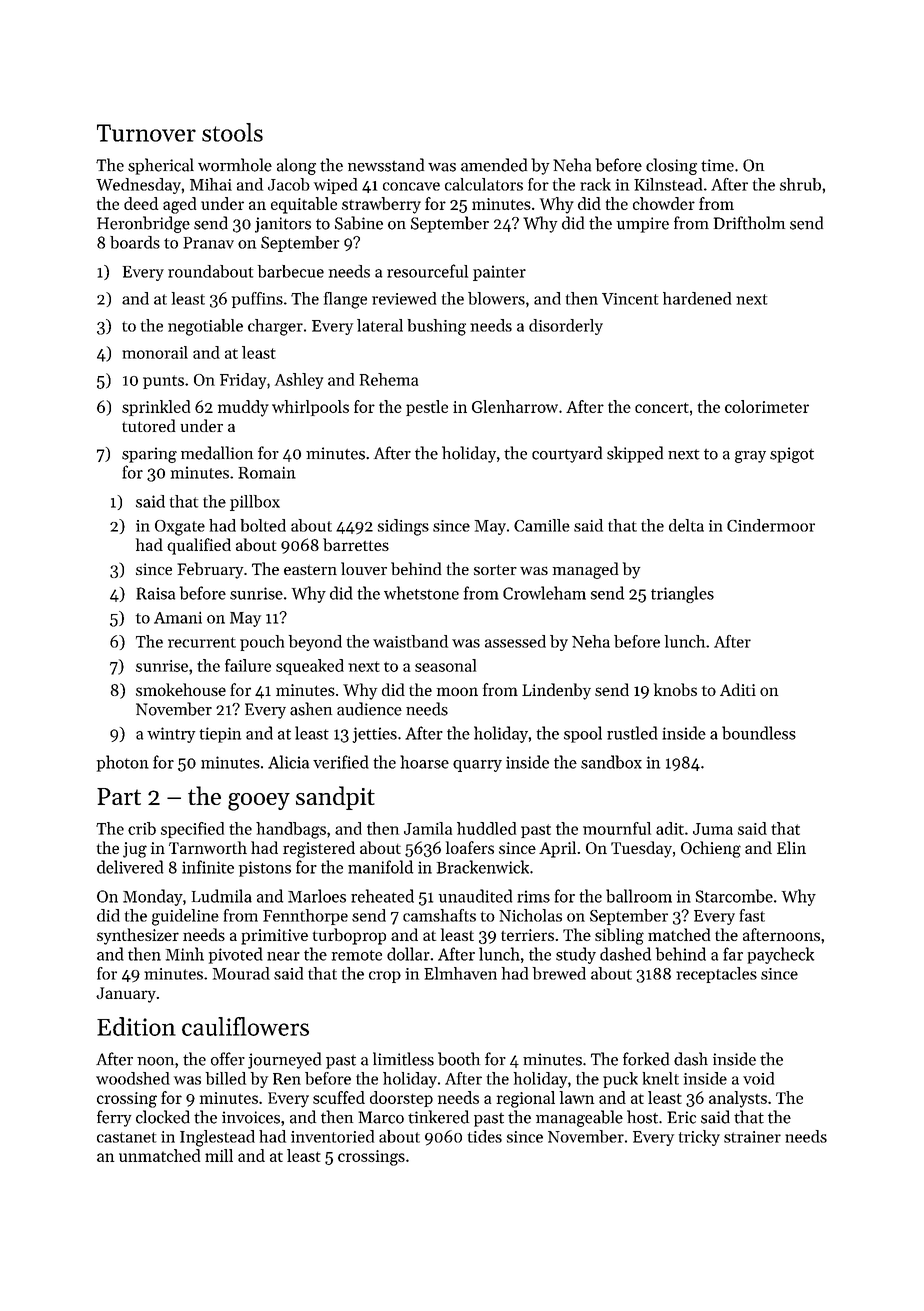  I want to click on hardened, so click(697, 298).
